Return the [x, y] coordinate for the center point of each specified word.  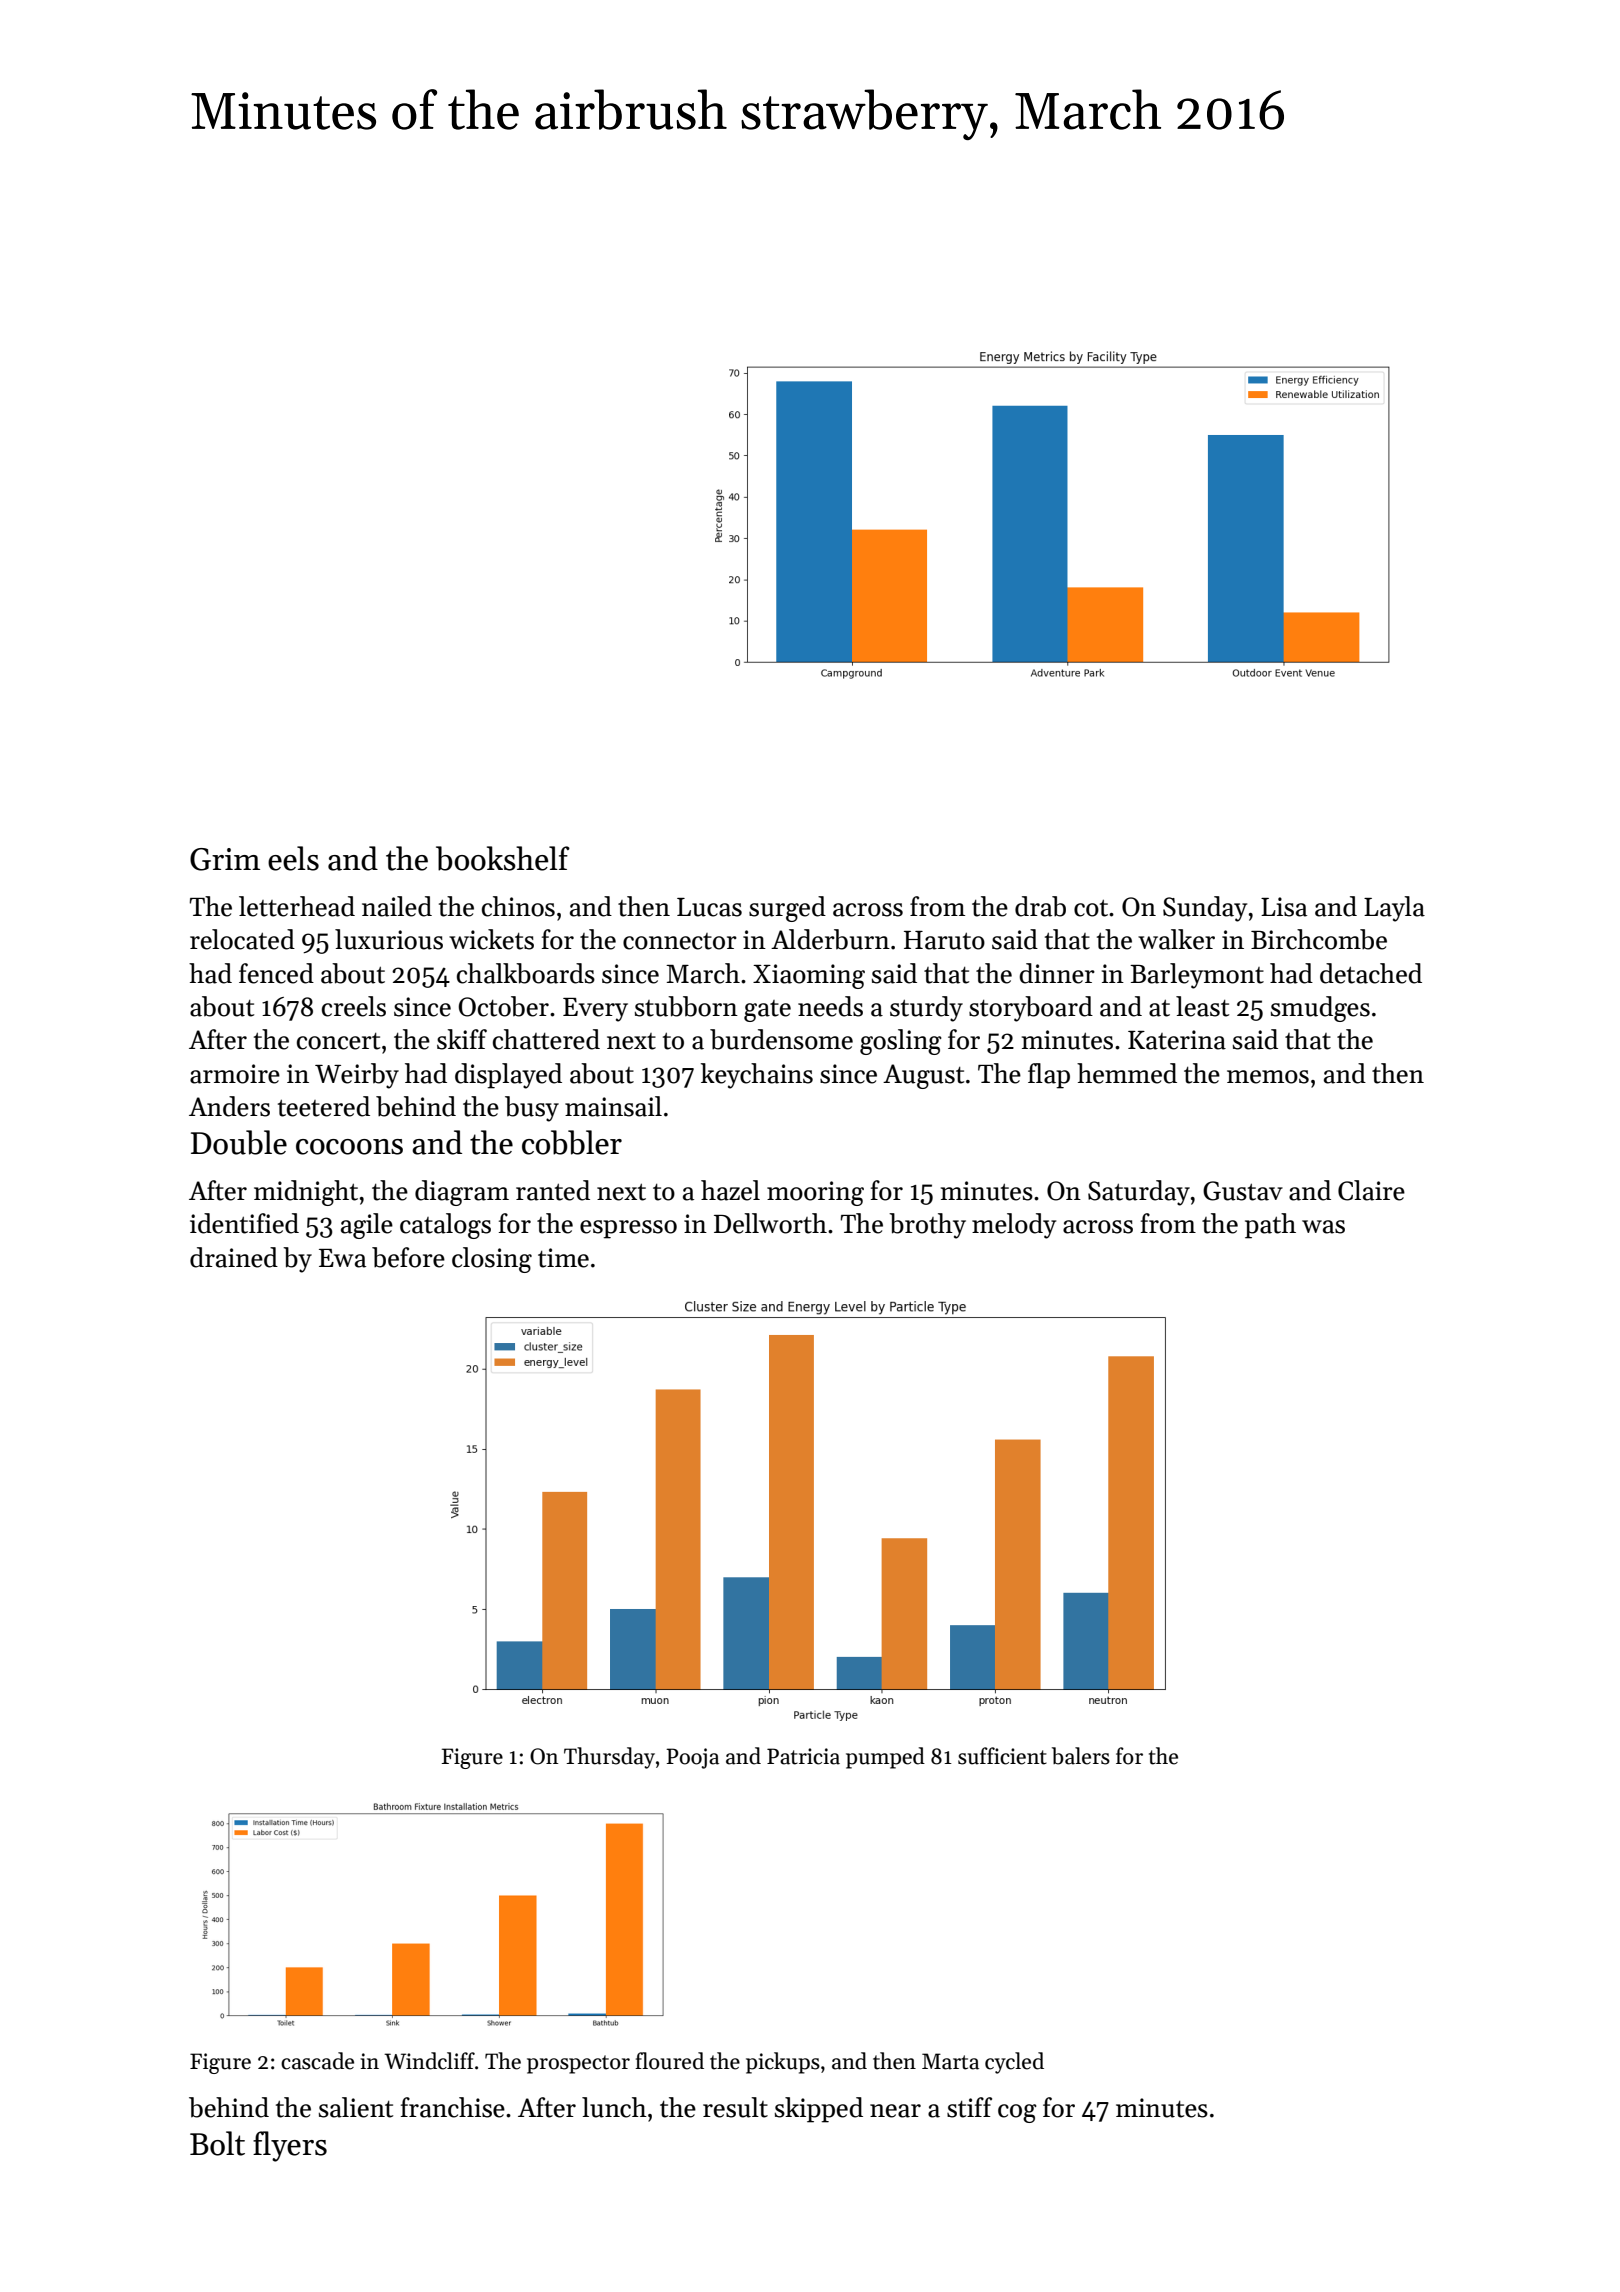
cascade [317, 2061]
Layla [1394, 909]
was [1323, 1227]
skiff [462, 1039]
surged [787, 909]
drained [234, 1257]
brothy [927, 1226]
